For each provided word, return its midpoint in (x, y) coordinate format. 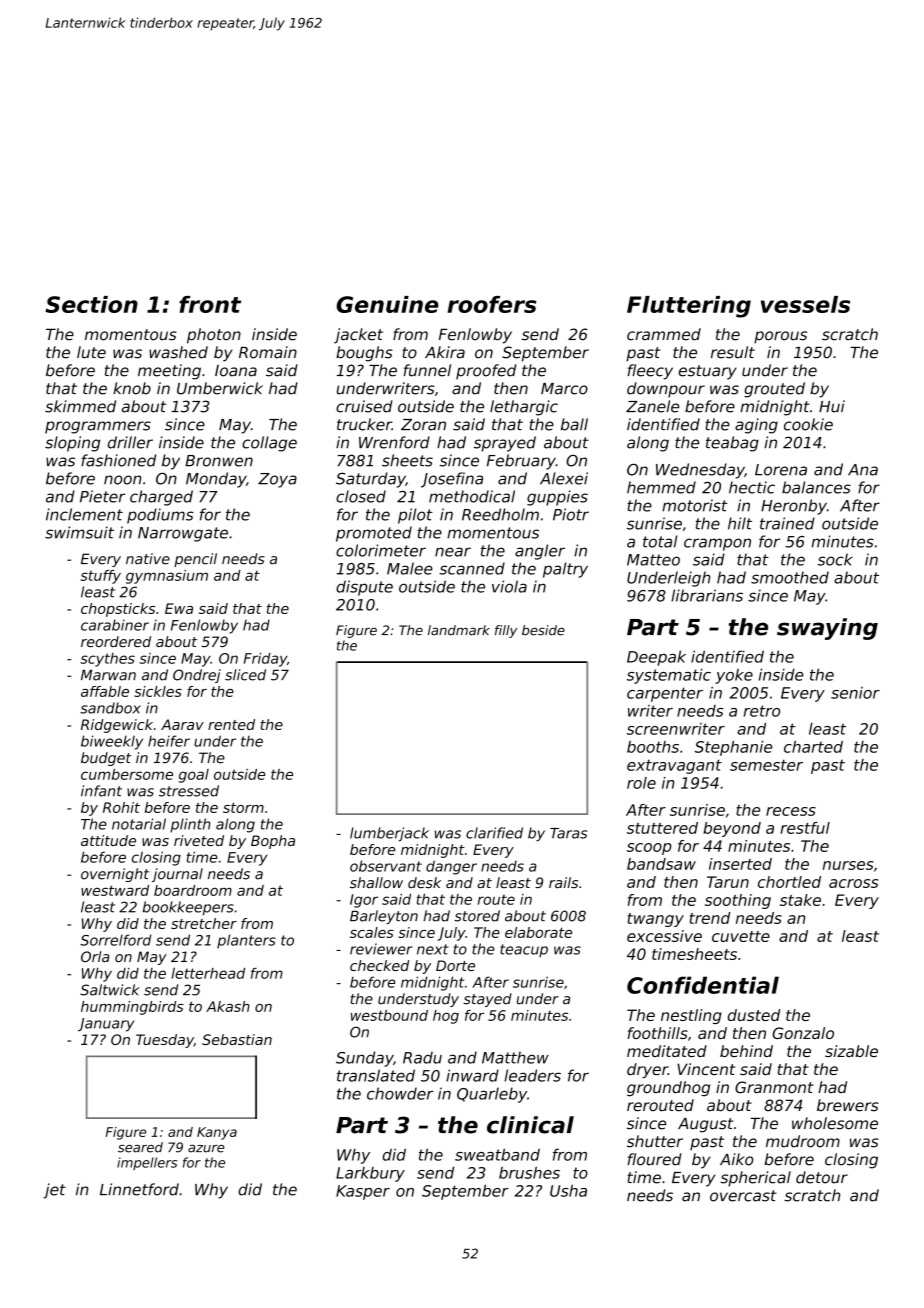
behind (746, 1051)
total (660, 541)
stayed (487, 1000)
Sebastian (237, 1039)
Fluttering (689, 307)
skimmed (80, 406)
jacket (358, 336)
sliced (245, 675)
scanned (472, 568)
